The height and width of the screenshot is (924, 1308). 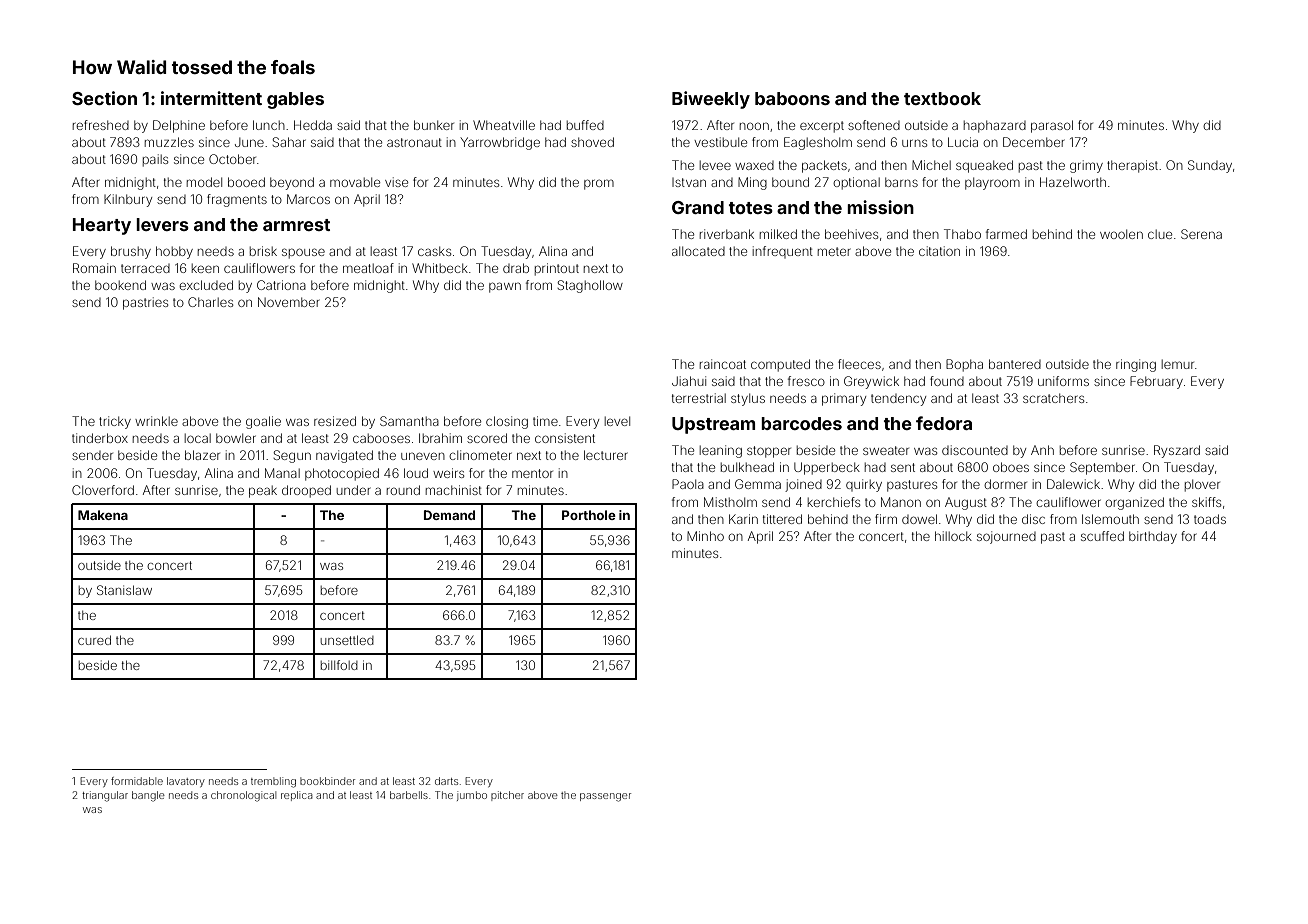 What do you see at coordinates (1006, 537) in the screenshot?
I see `sojourned` at bounding box center [1006, 537].
